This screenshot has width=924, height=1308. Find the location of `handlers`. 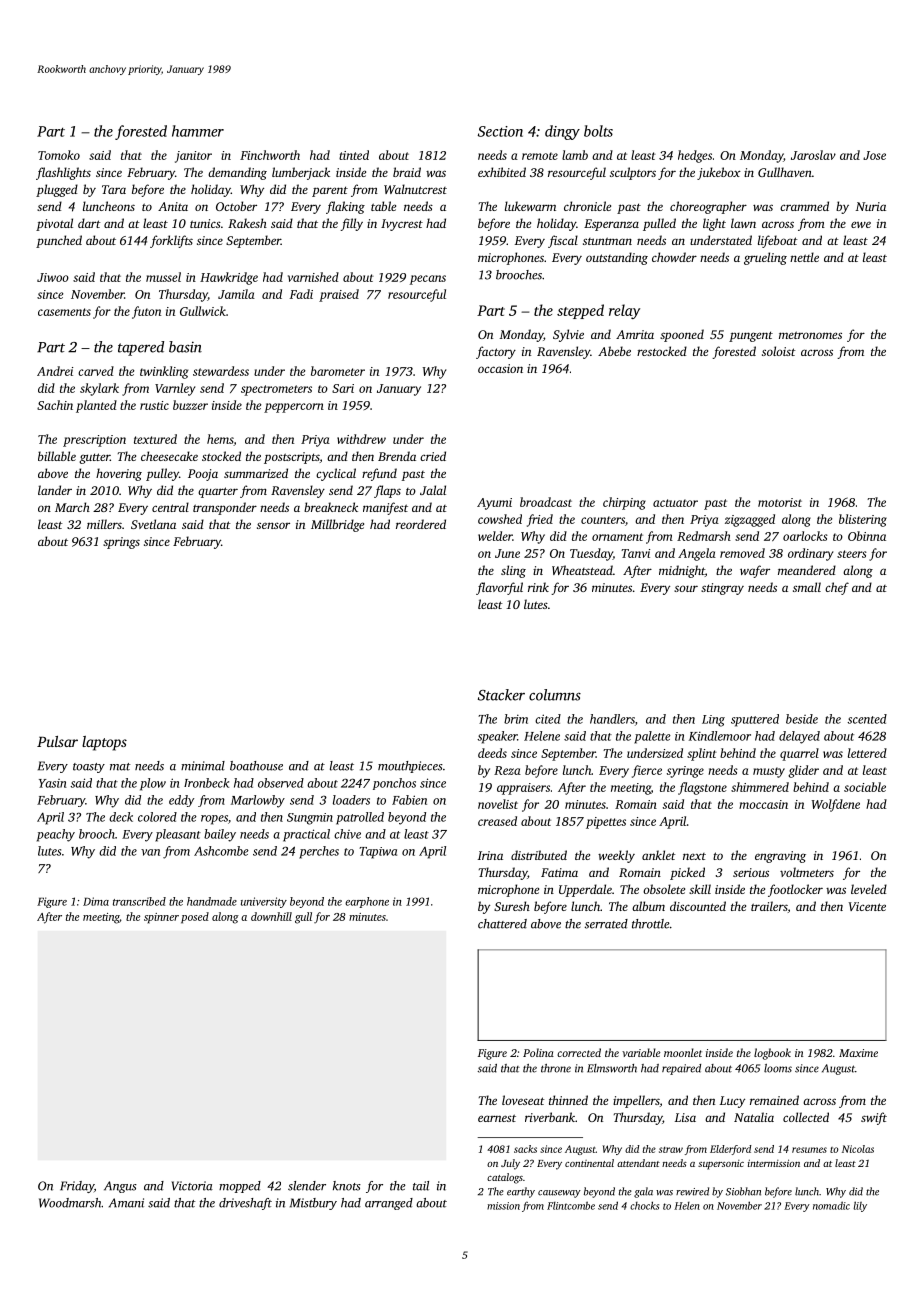

handlers is located at coordinates (612, 719).
